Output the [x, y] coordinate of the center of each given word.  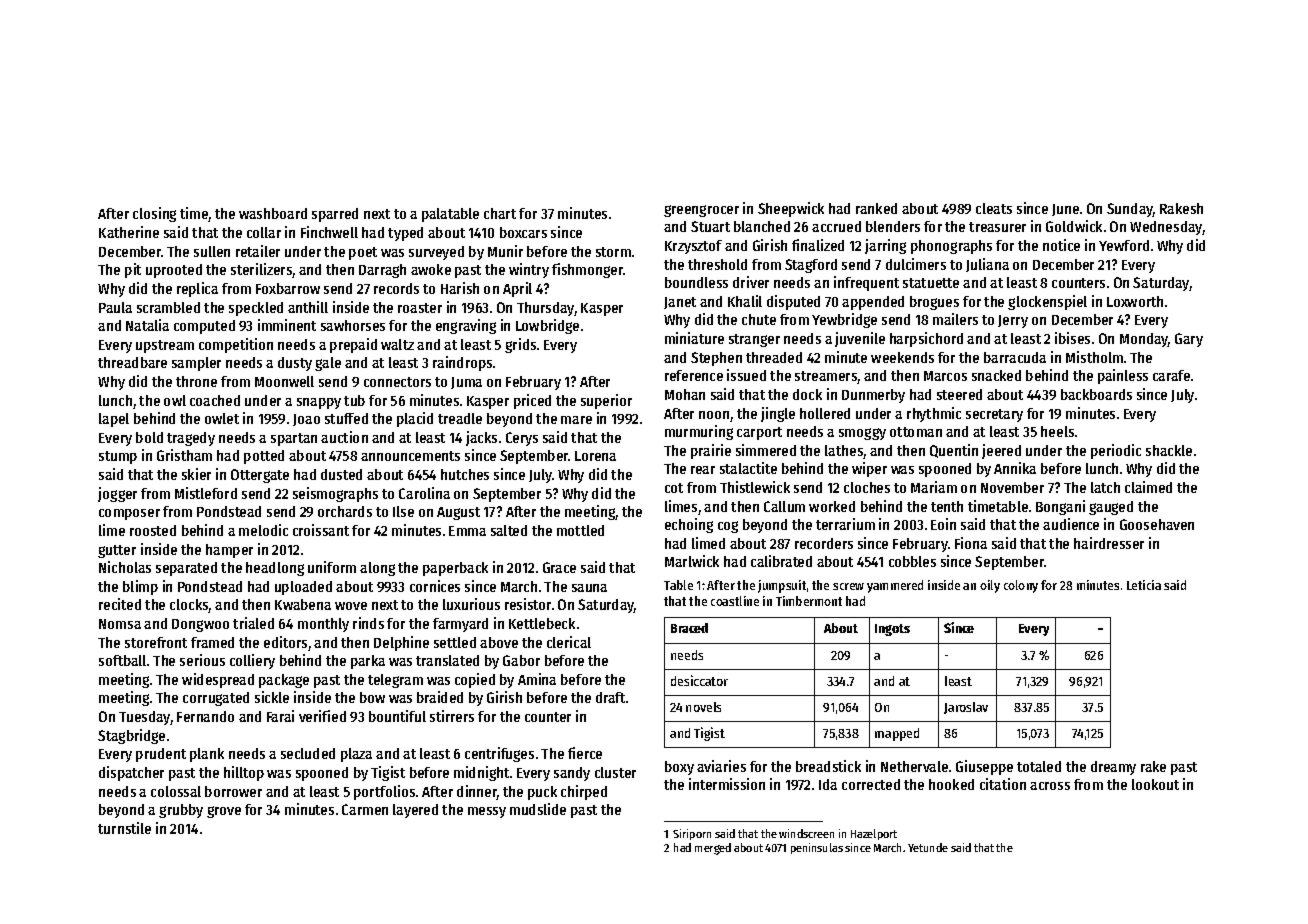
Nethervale [914, 766]
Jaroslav [966, 708]
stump [118, 457]
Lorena [595, 456]
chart [500, 213]
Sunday [1130, 210]
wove [351, 606]
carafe [1171, 375]
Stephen [716, 359]
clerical [569, 642]
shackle [1169, 450]
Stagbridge [131, 736]
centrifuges [499, 754]
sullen [212, 251]
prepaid [353, 345]
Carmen [365, 809]
